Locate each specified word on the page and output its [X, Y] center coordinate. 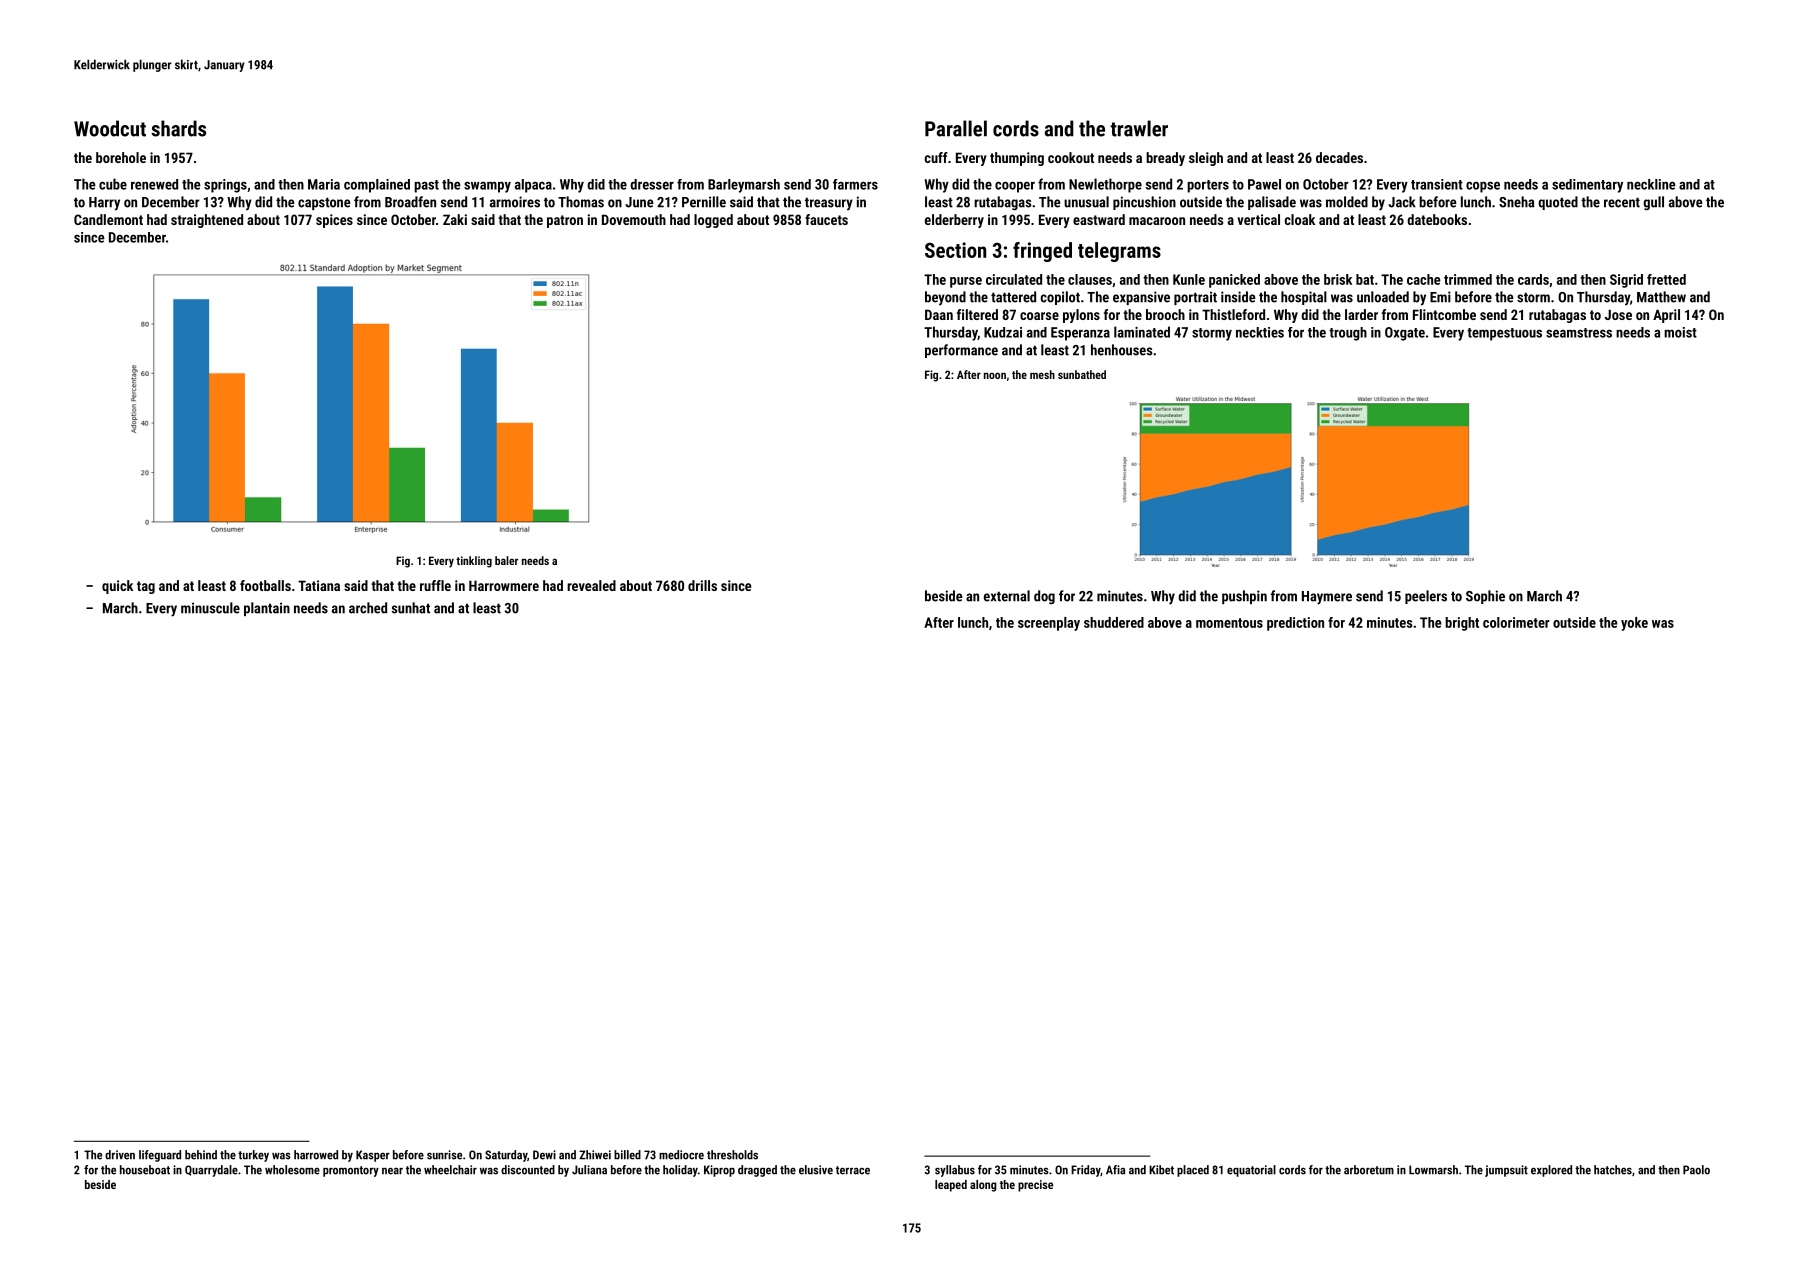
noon [995, 375]
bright [1462, 624]
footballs [265, 585]
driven [120, 1155]
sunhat [411, 608]
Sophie [1485, 597]
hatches [1613, 1170]
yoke [1634, 624]
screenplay [1049, 624]
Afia [1115, 1170]
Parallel [956, 128]
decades [1339, 157]
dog [1044, 597]
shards [178, 128]
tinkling [474, 562]
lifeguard [160, 1156]
